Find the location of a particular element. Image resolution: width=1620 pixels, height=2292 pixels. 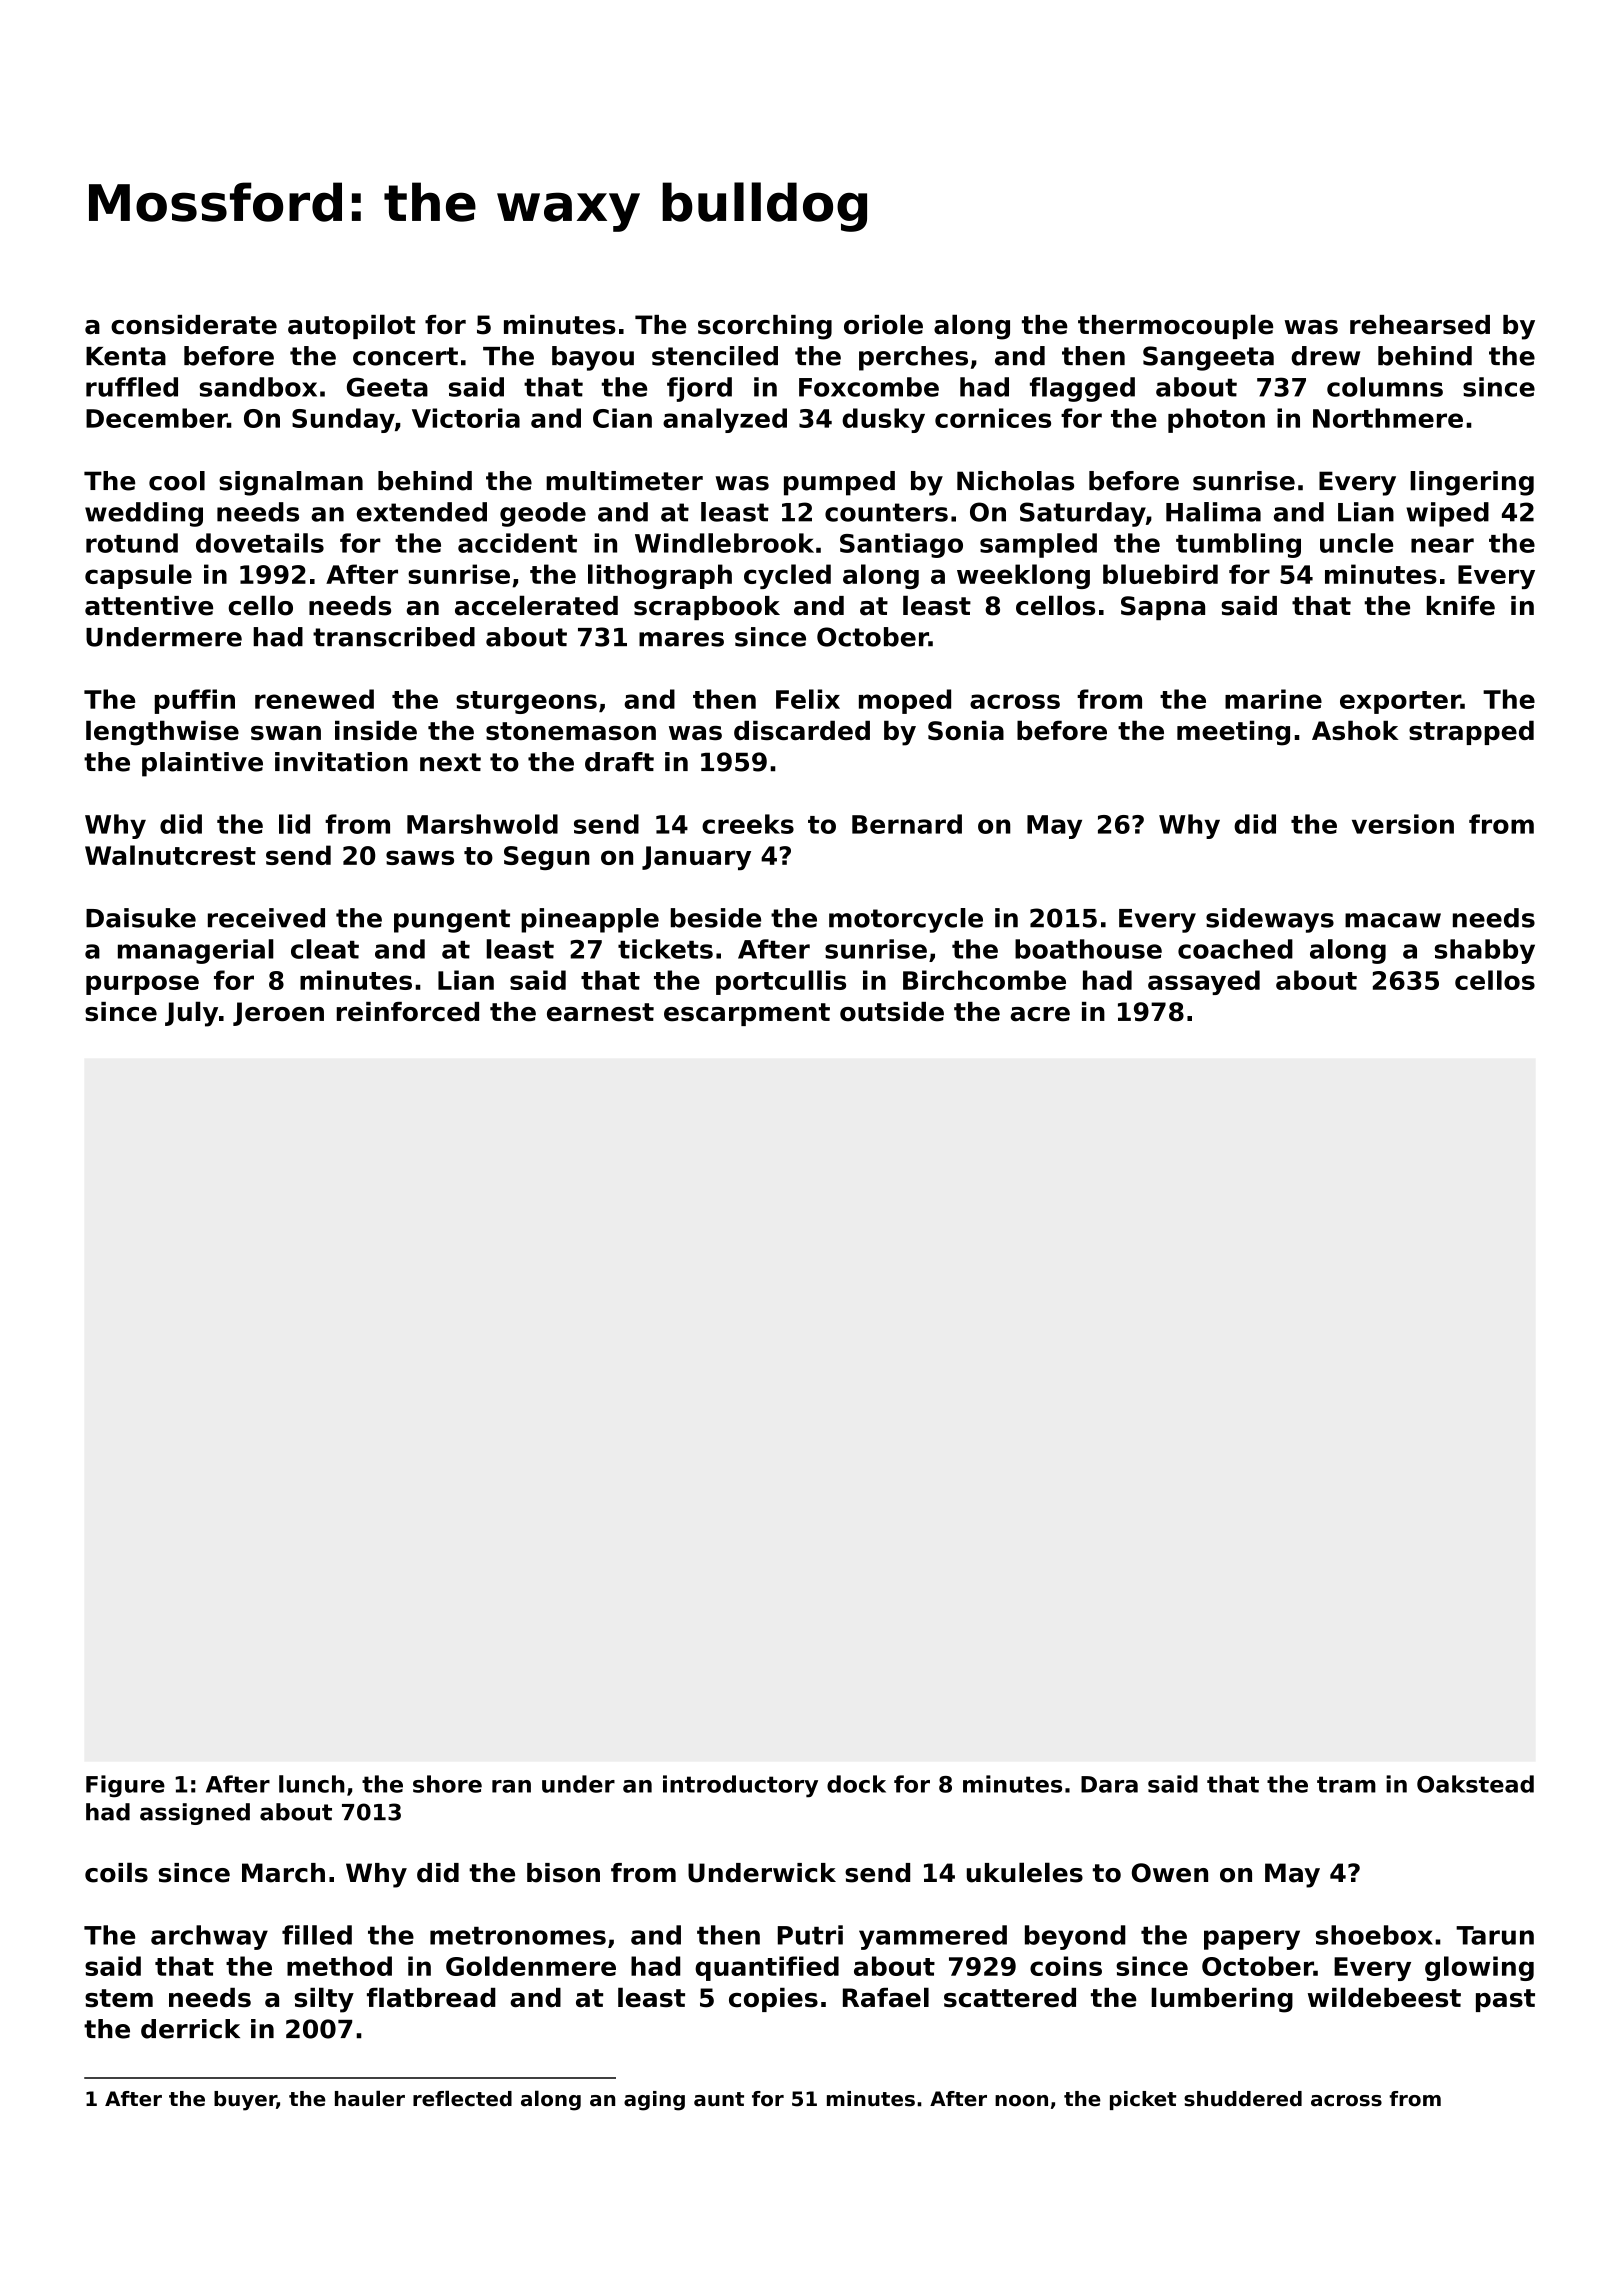

considerate is located at coordinates (194, 325).
